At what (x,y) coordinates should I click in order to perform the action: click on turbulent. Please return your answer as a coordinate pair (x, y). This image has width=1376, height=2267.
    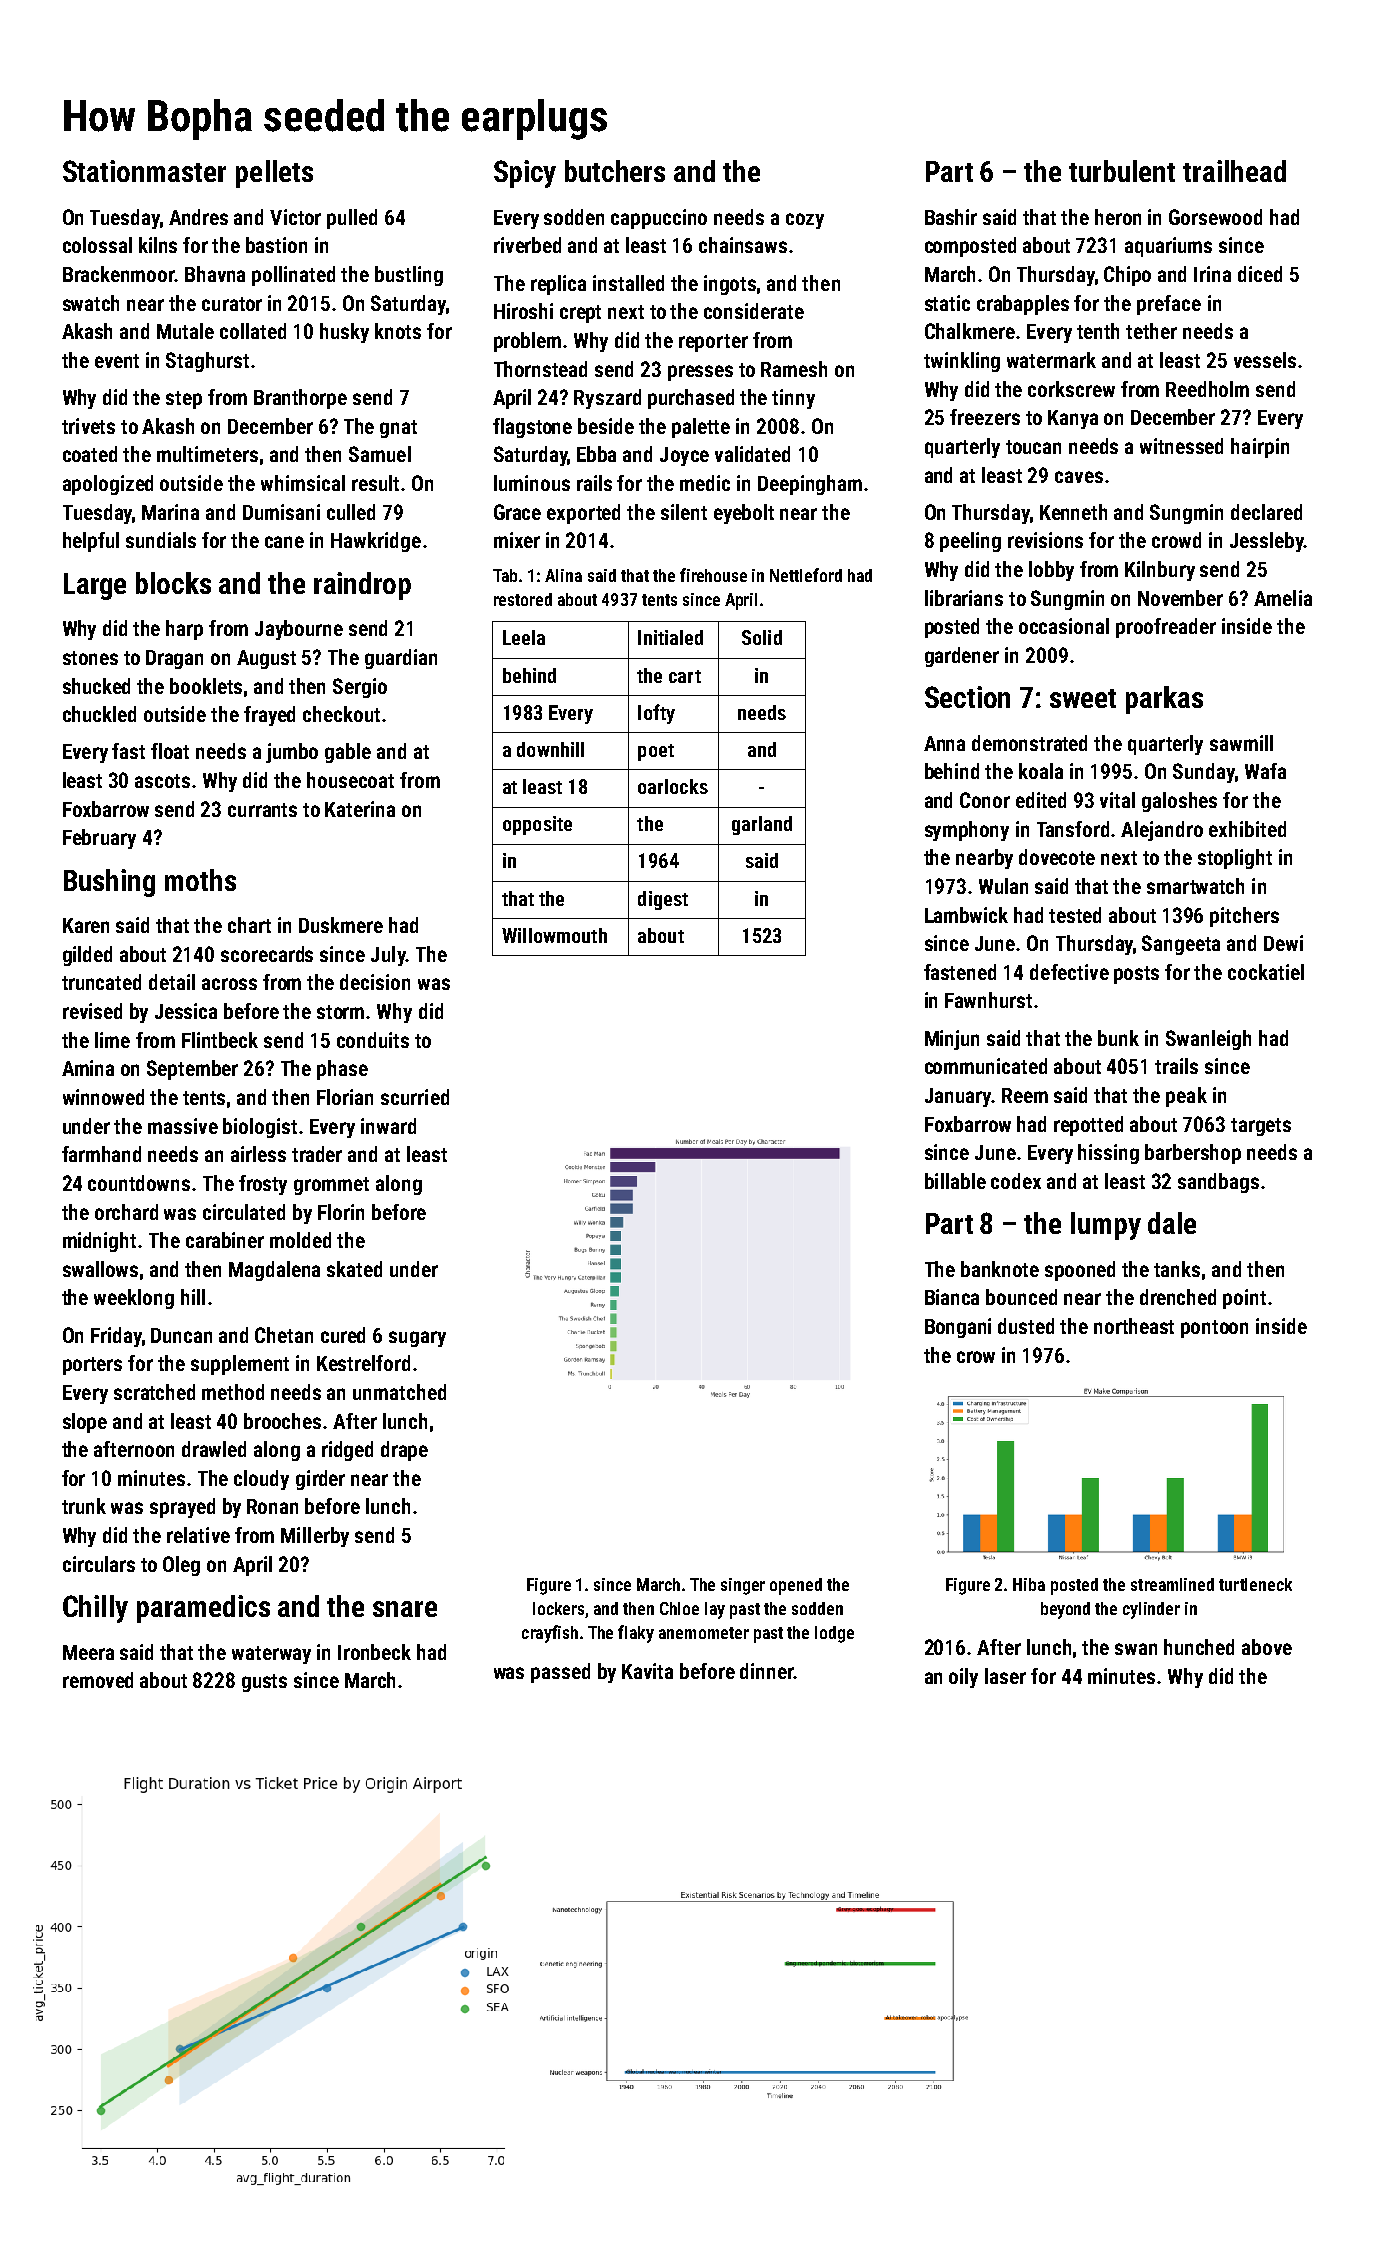
    Looking at the image, I should click on (1122, 171).
